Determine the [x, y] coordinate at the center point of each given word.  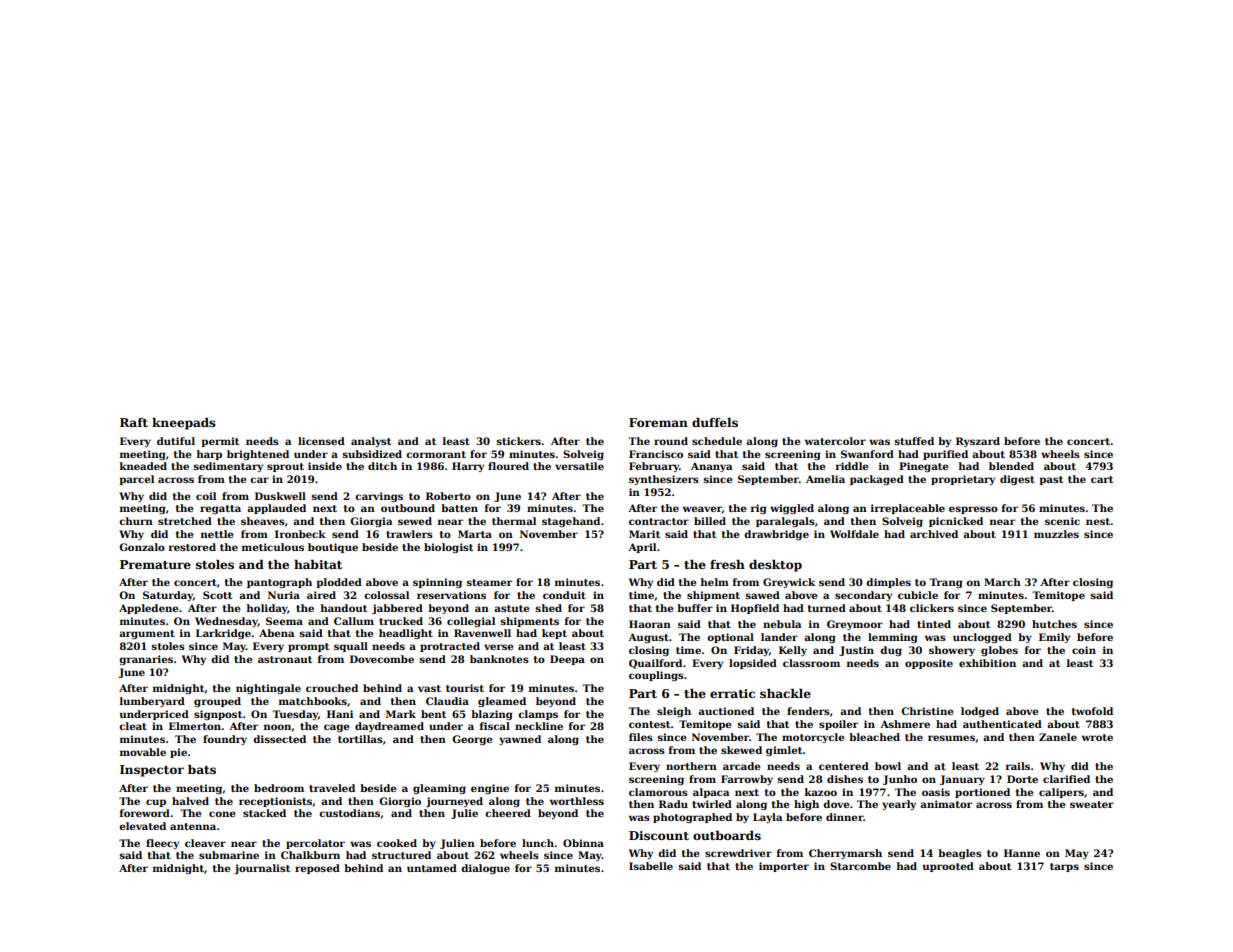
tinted [934, 624]
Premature [155, 564]
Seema [284, 621]
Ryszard [978, 442]
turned [827, 608]
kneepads [184, 424]
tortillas [360, 739]
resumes [951, 738]
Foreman [658, 422]
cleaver [205, 843]
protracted [450, 647]
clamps [538, 715]
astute [511, 608]
